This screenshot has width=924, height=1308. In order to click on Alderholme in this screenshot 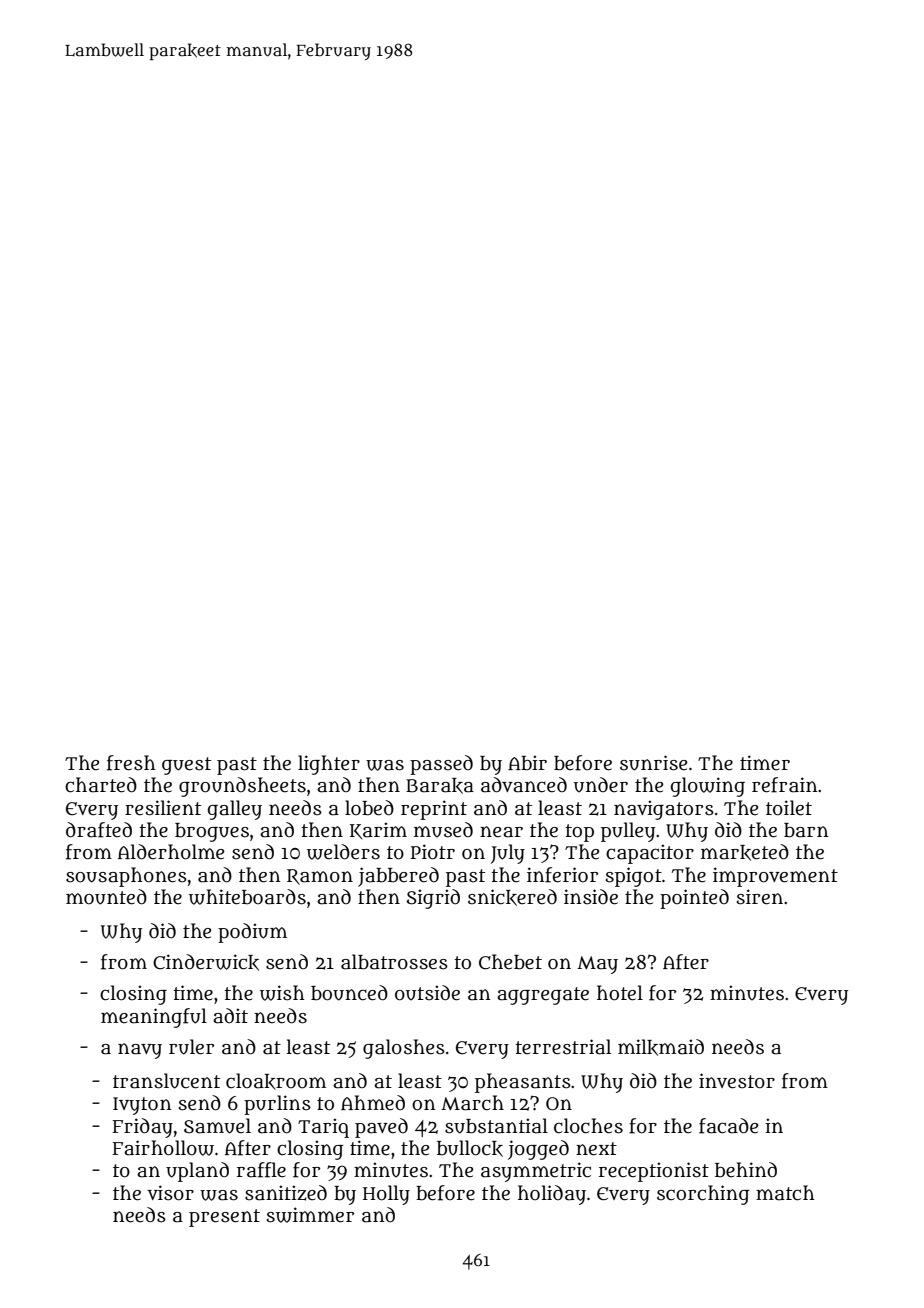, I will do `click(171, 852)`.
